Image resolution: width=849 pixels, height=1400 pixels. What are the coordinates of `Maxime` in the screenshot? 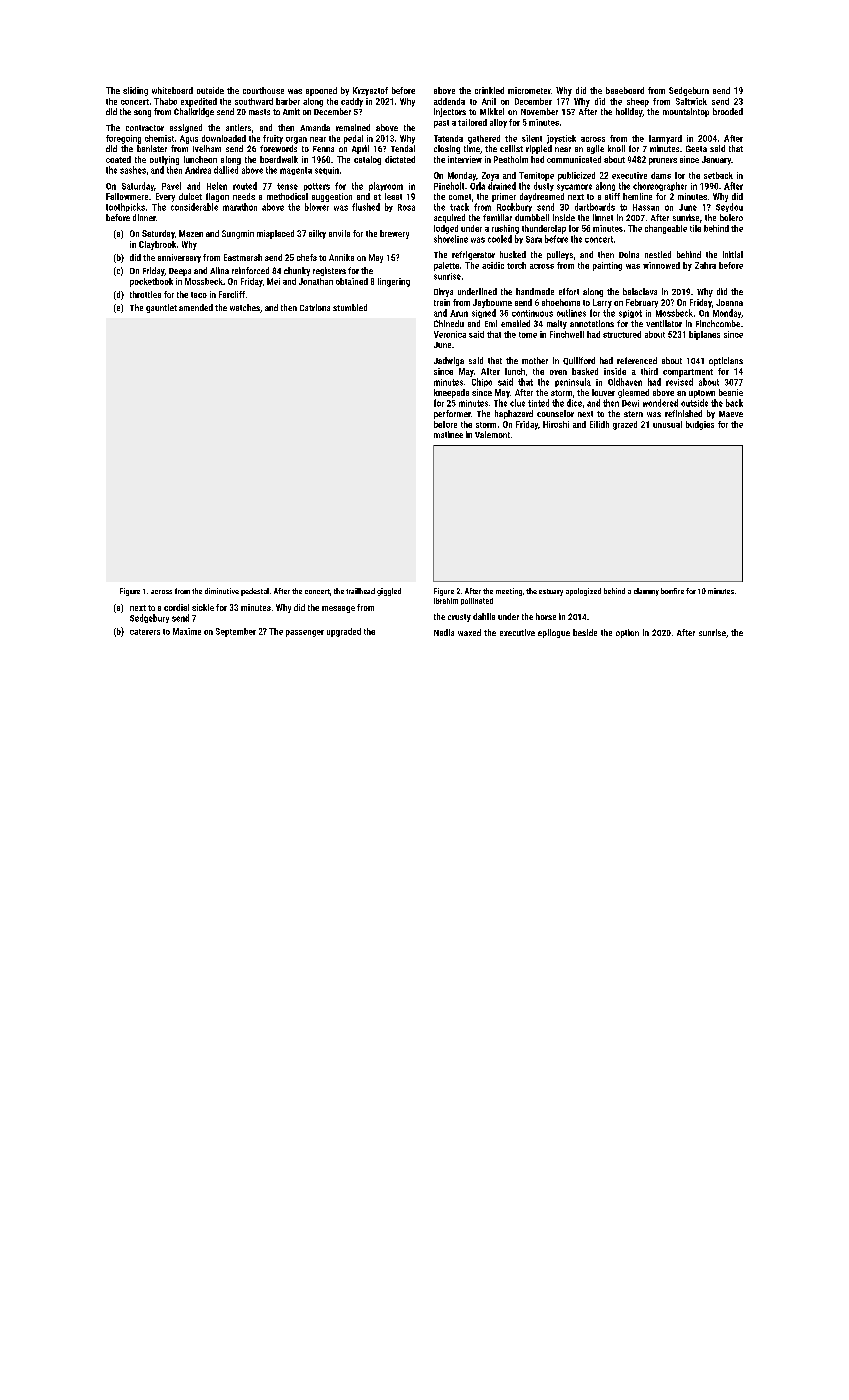 It's located at (187, 631).
